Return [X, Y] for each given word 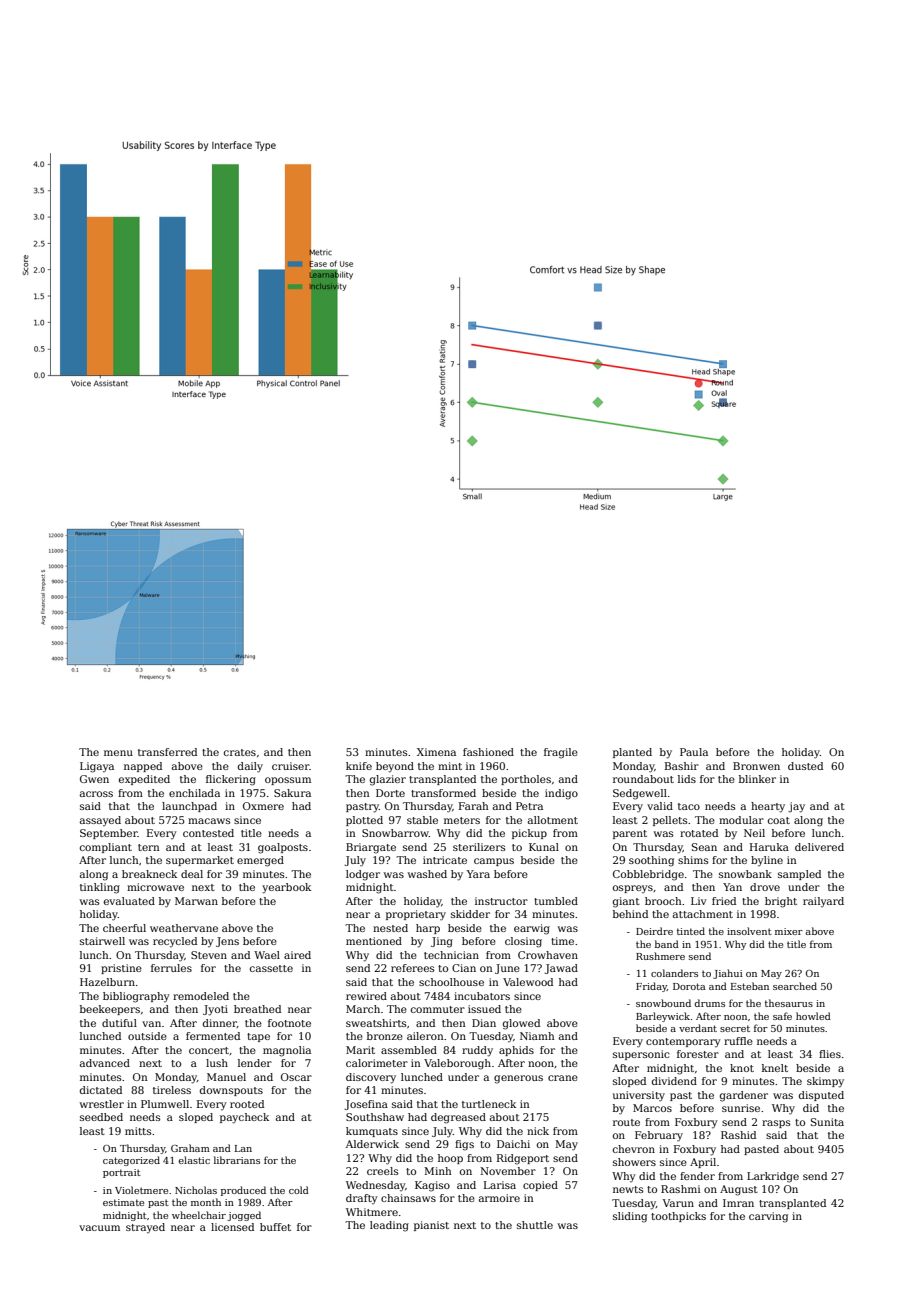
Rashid [738, 1135]
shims [693, 860]
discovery [371, 1078]
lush [217, 1063]
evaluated [129, 901]
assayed [100, 821]
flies [830, 1054]
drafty [362, 1199]
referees [412, 968]
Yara [478, 874]
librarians [237, 1160]
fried [724, 901]
